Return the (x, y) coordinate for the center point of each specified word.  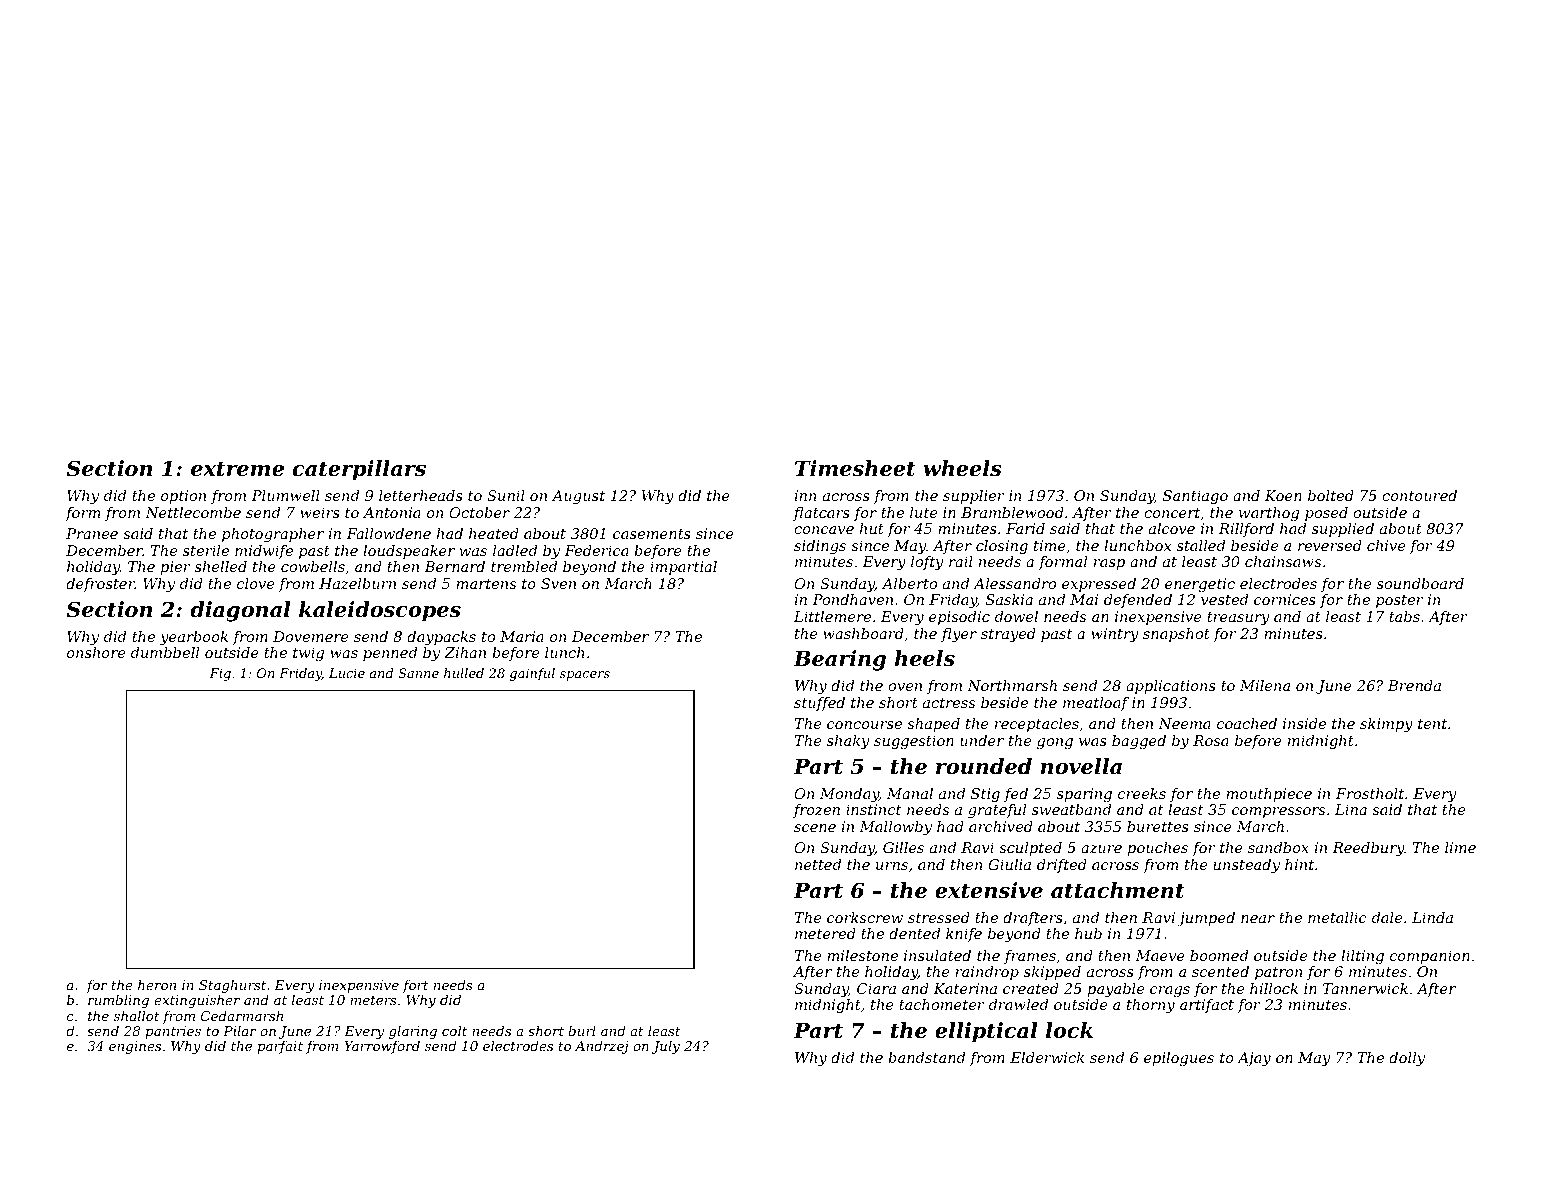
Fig (220, 674)
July (666, 1047)
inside (1304, 723)
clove (255, 583)
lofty (927, 563)
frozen (816, 811)
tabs (1404, 616)
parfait (280, 1047)
